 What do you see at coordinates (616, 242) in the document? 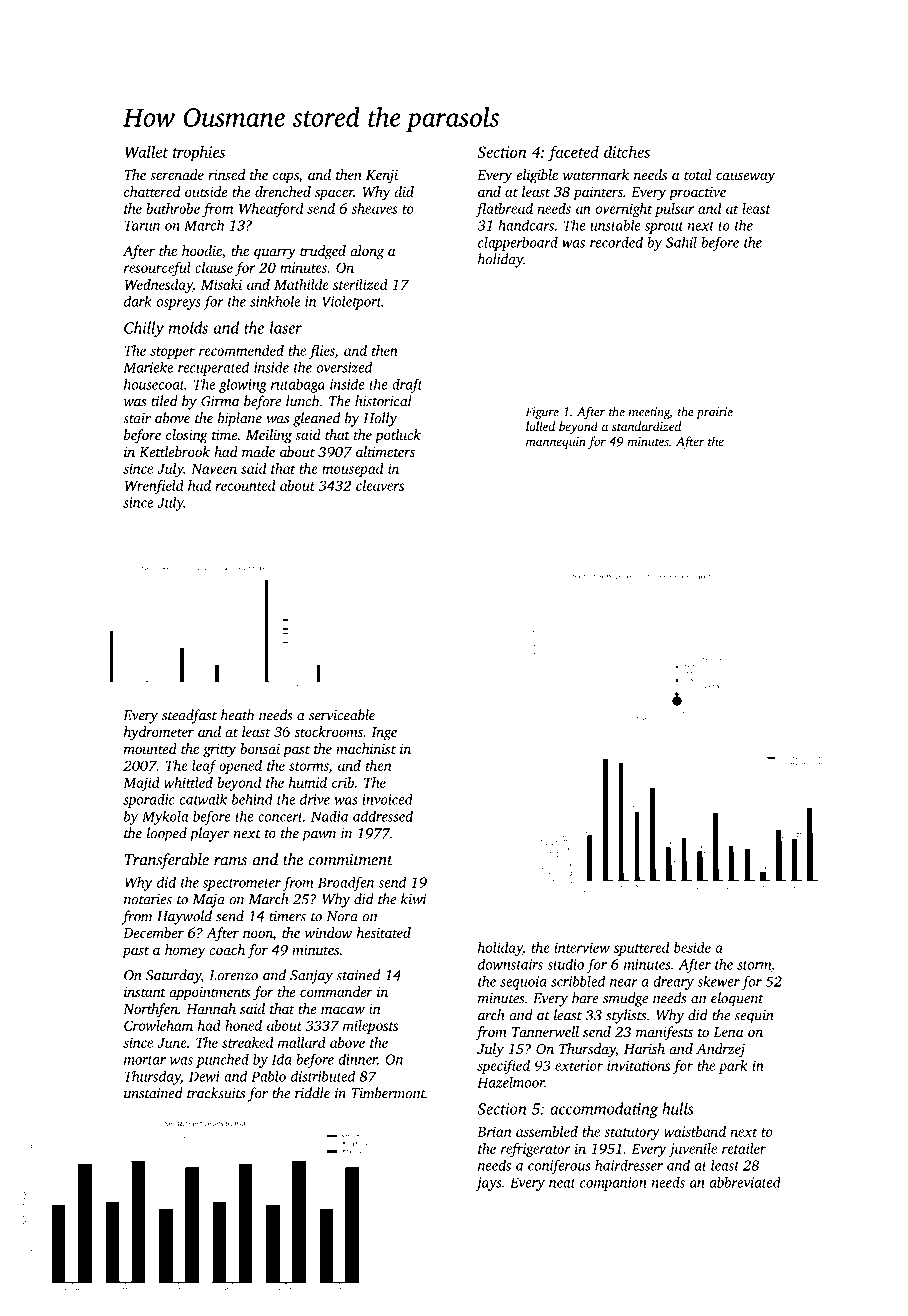
I see `recorded` at bounding box center [616, 242].
